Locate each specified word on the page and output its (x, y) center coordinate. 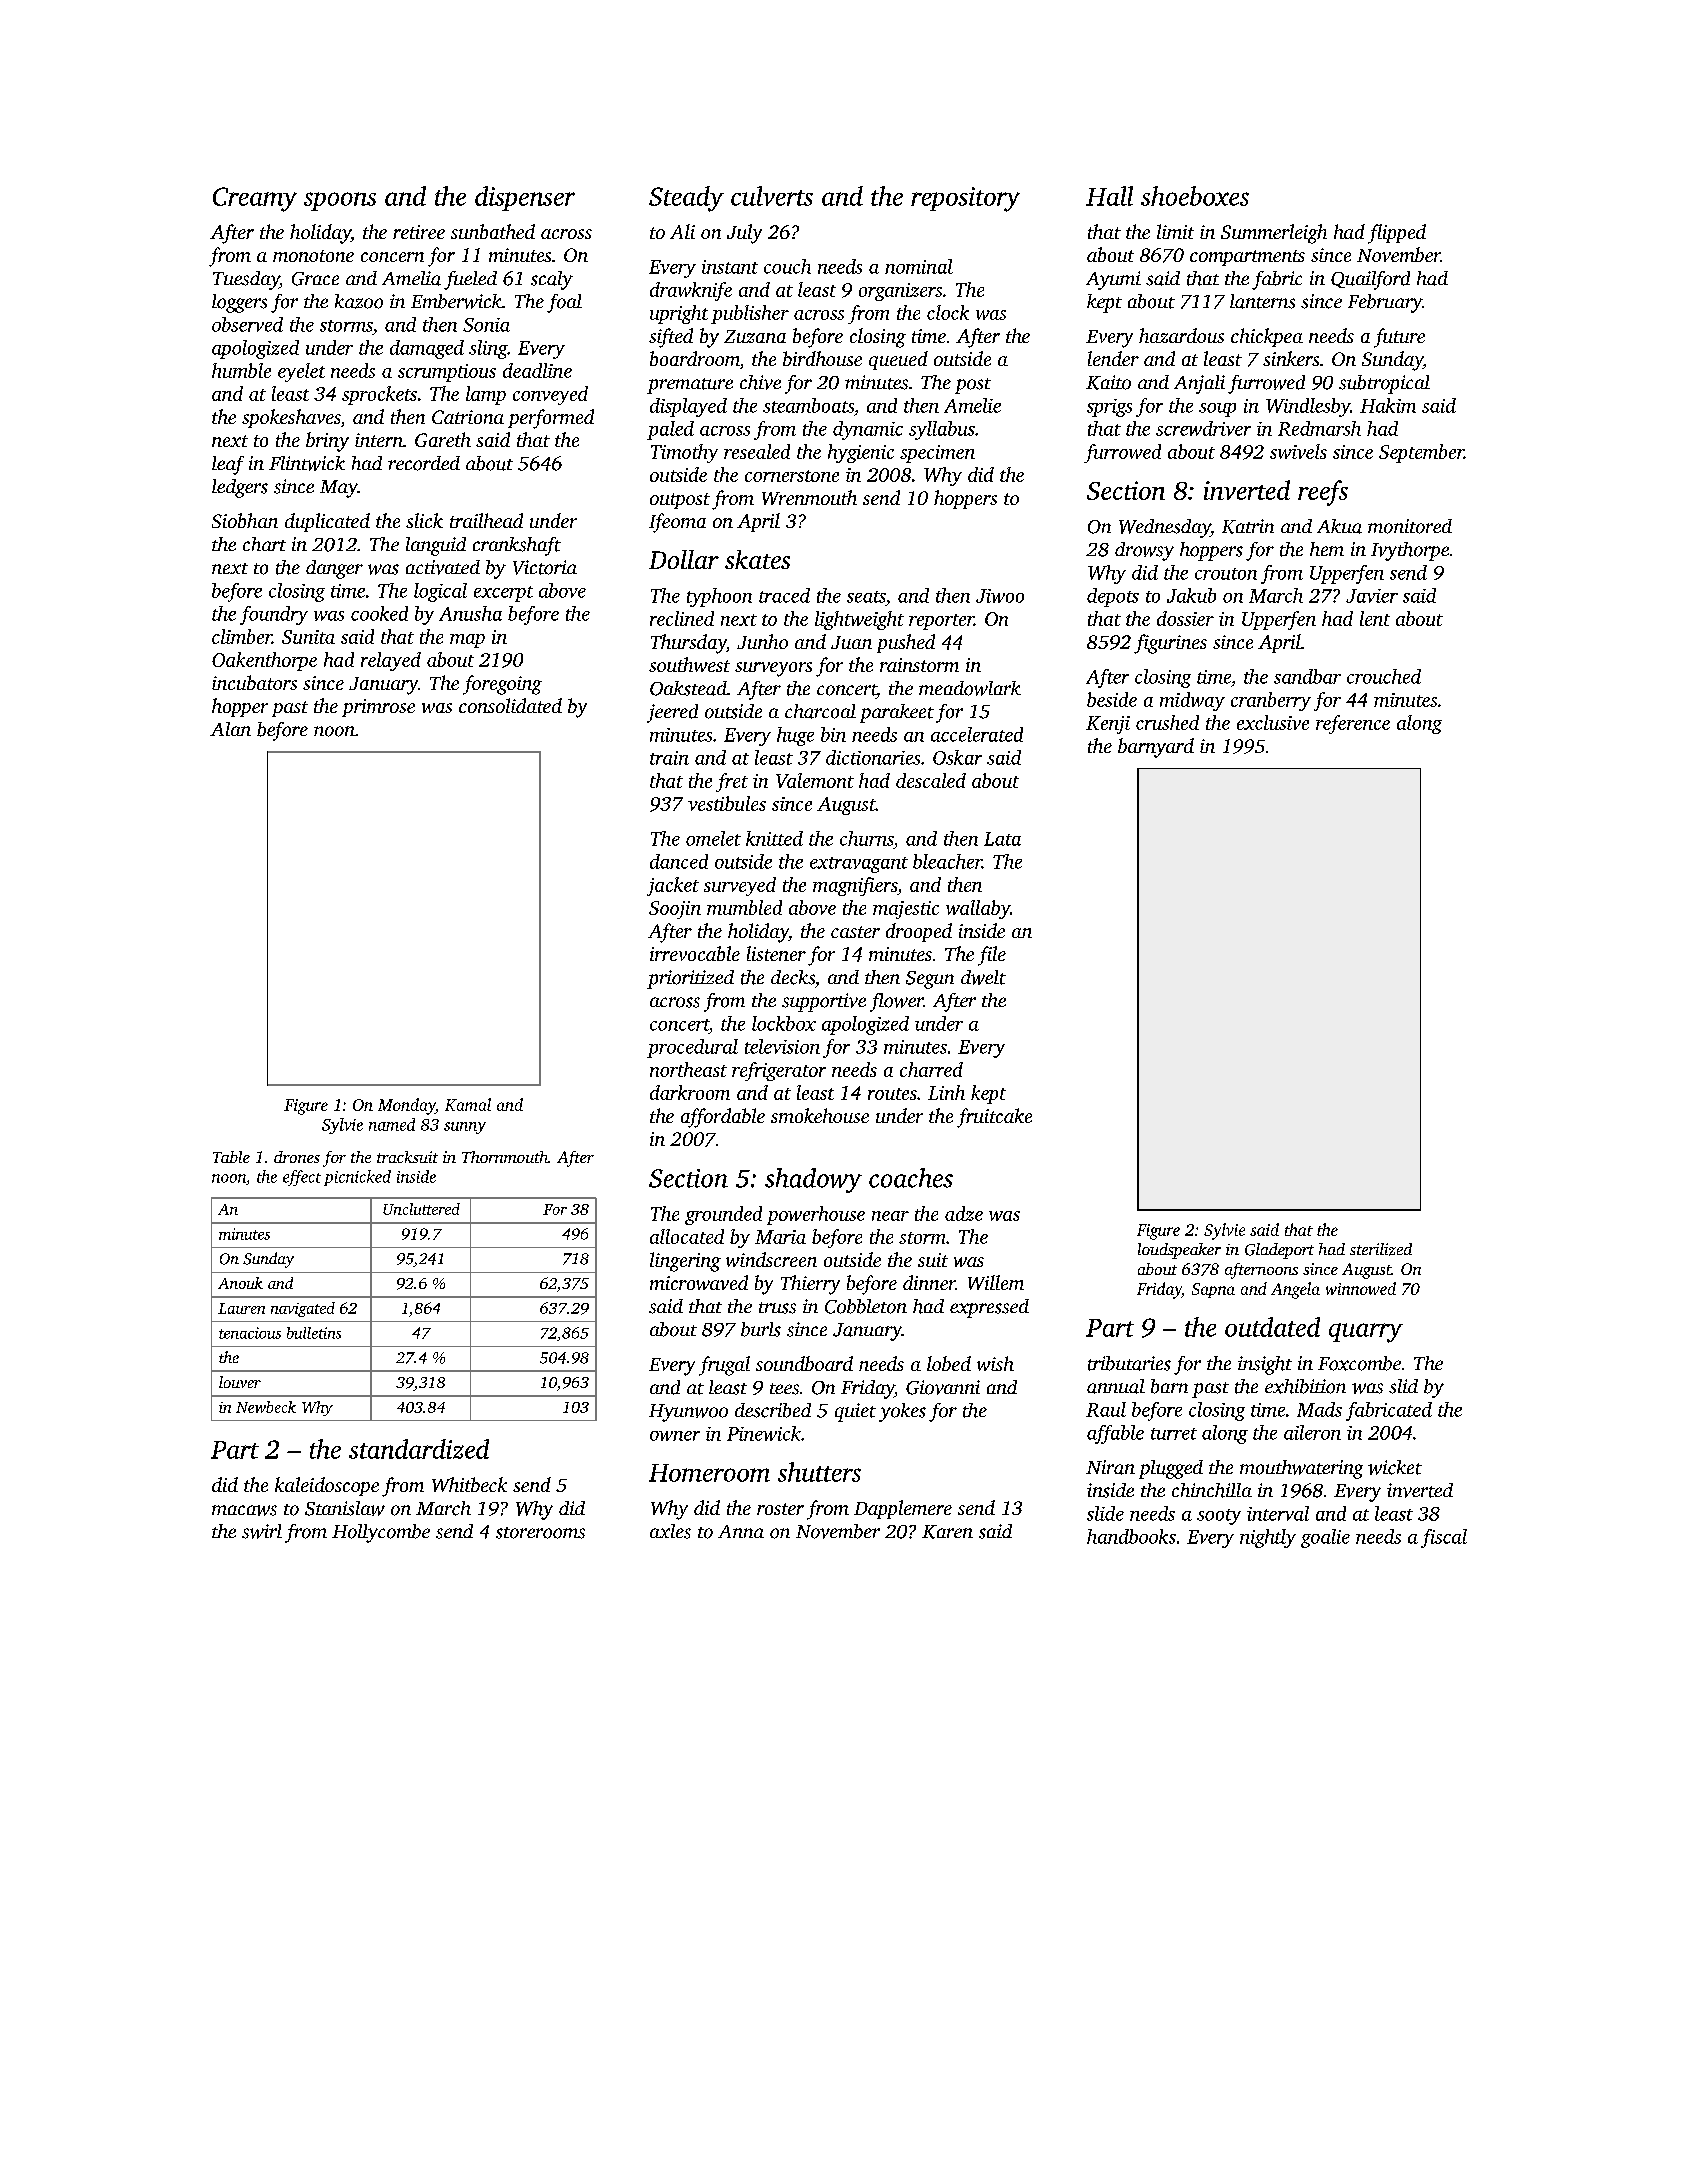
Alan (230, 729)
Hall (1109, 196)
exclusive (1273, 722)
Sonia (486, 325)
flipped (1397, 234)
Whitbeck (469, 1484)
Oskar (957, 757)
